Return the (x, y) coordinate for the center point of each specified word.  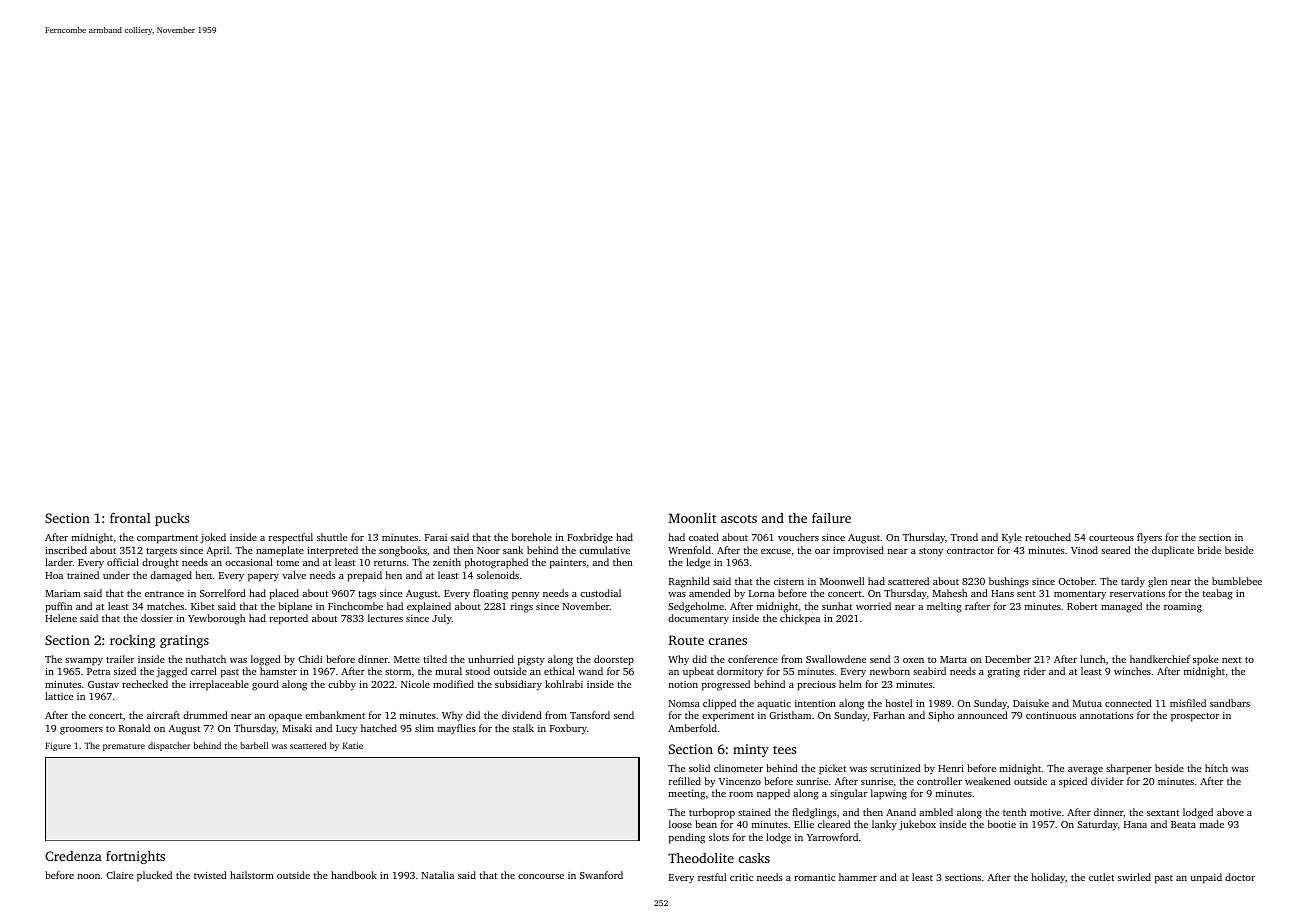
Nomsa (684, 703)
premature (124, 747)
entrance (164, 594)
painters (568, 564)
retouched (1048, 537)
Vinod (1084, 550)
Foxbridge (590, 538)
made (1212, 824)
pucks (172, 519)
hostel (899, 703)
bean (706, 824)
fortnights (135, 857)
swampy (84, 662)
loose (680, 824)
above (1230, 812)
